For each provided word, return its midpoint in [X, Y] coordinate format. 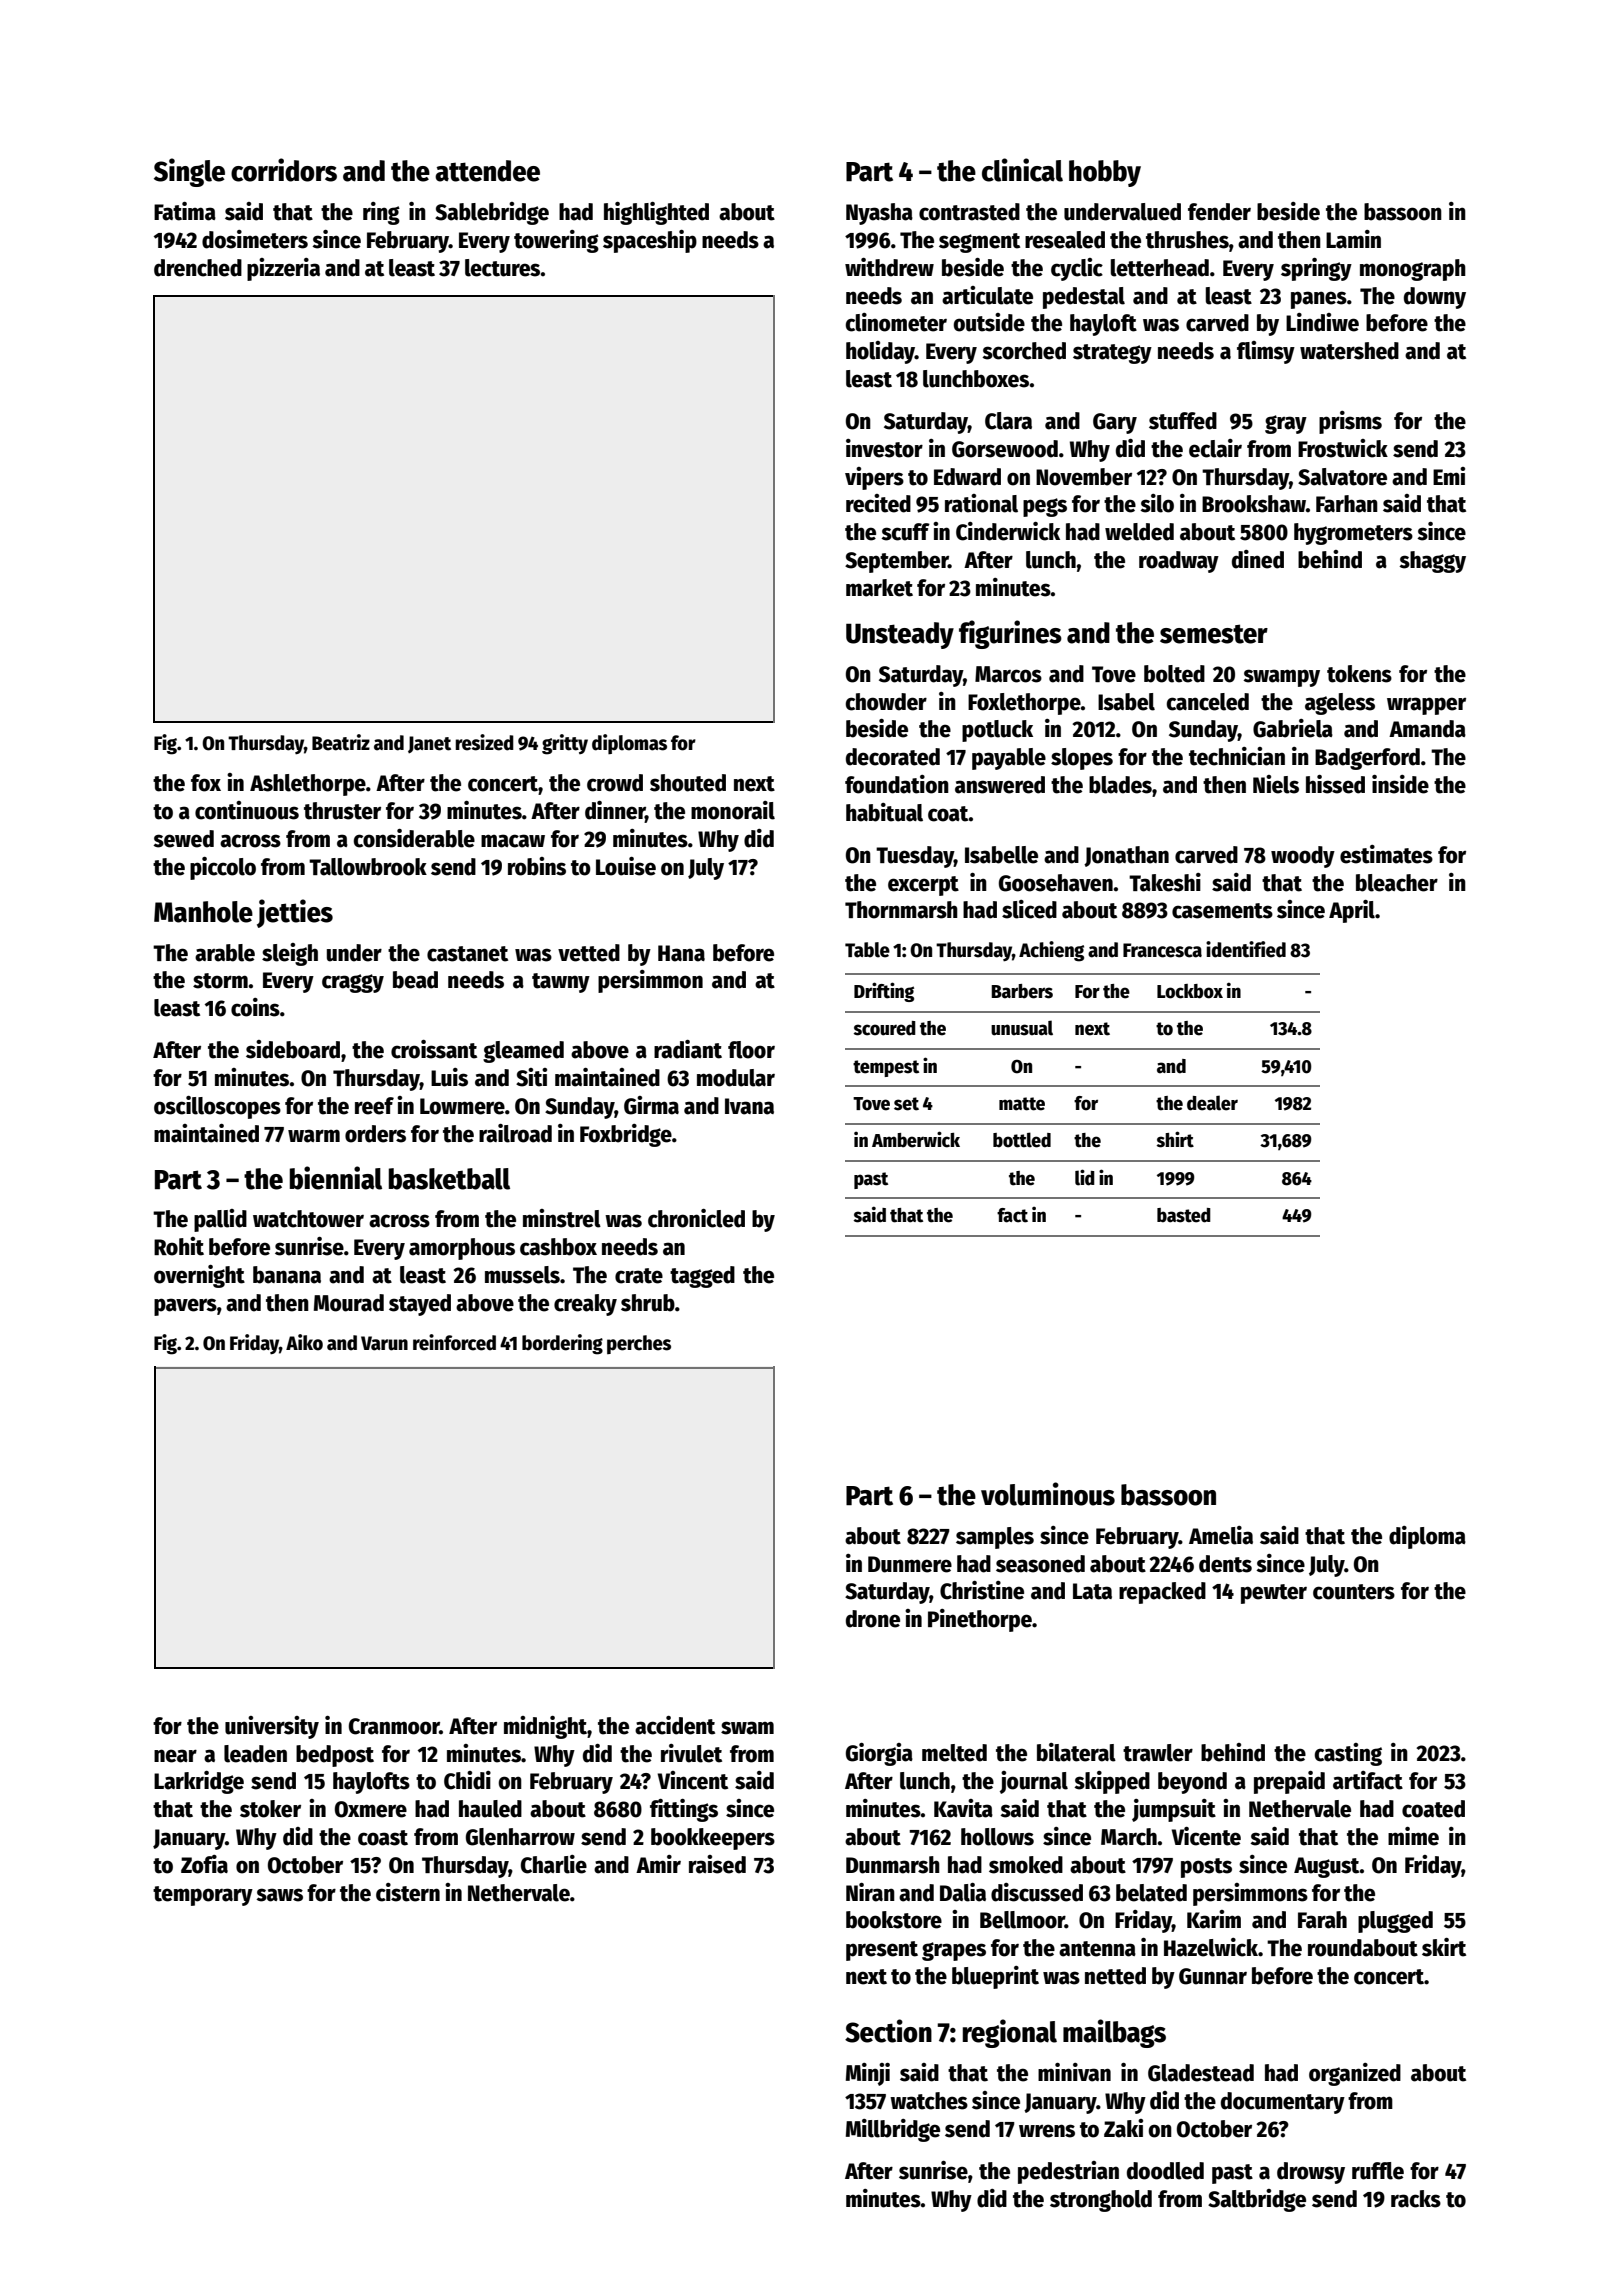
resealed [1065, 240]
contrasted [969, 212]
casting [1348, 1754]
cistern [408, 1892]
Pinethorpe [980, 1620]
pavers [185, 1307]
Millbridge [893, 2130]
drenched [198, 268]
